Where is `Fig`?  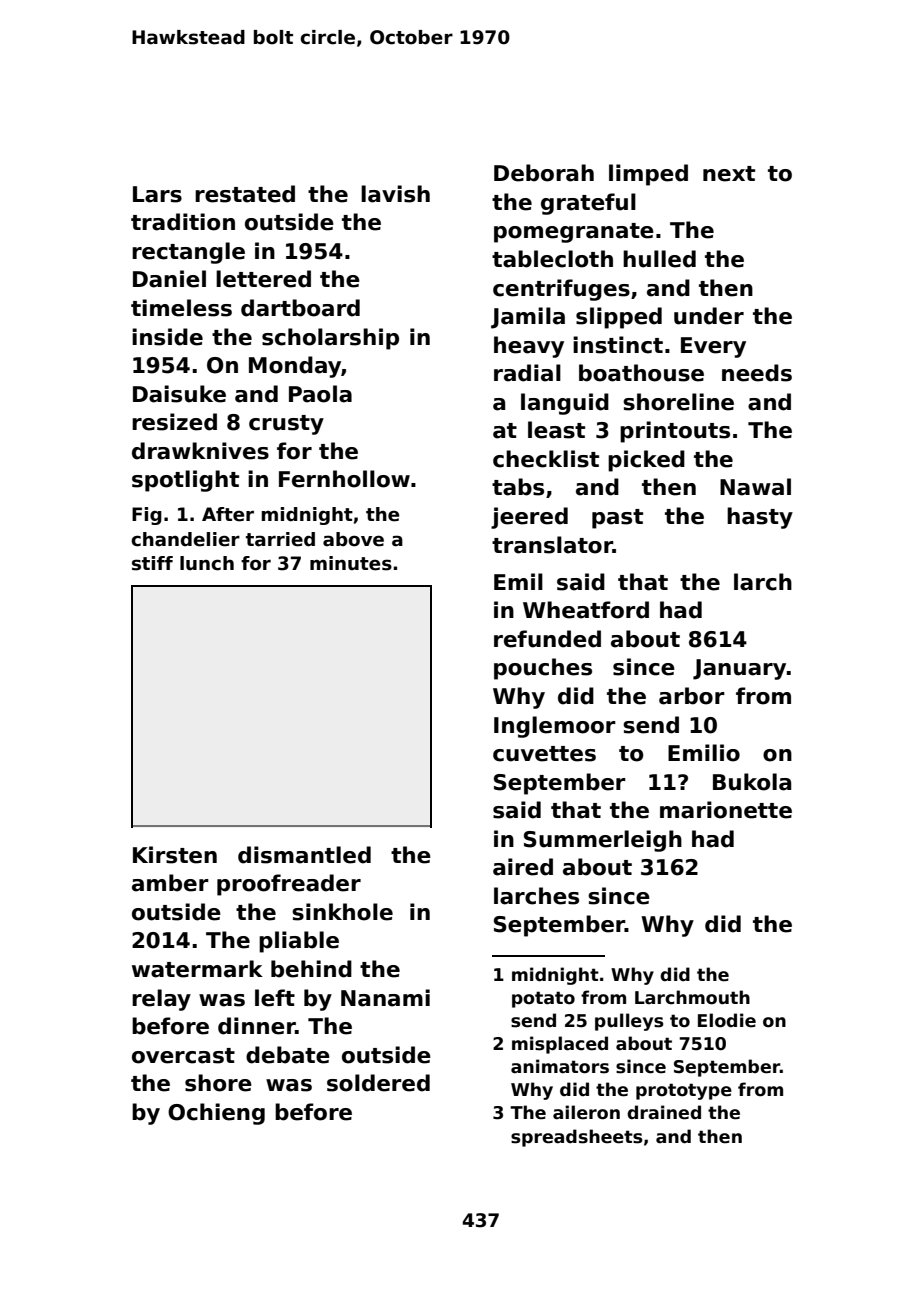 Fig is located at coordinates (147, 516).
